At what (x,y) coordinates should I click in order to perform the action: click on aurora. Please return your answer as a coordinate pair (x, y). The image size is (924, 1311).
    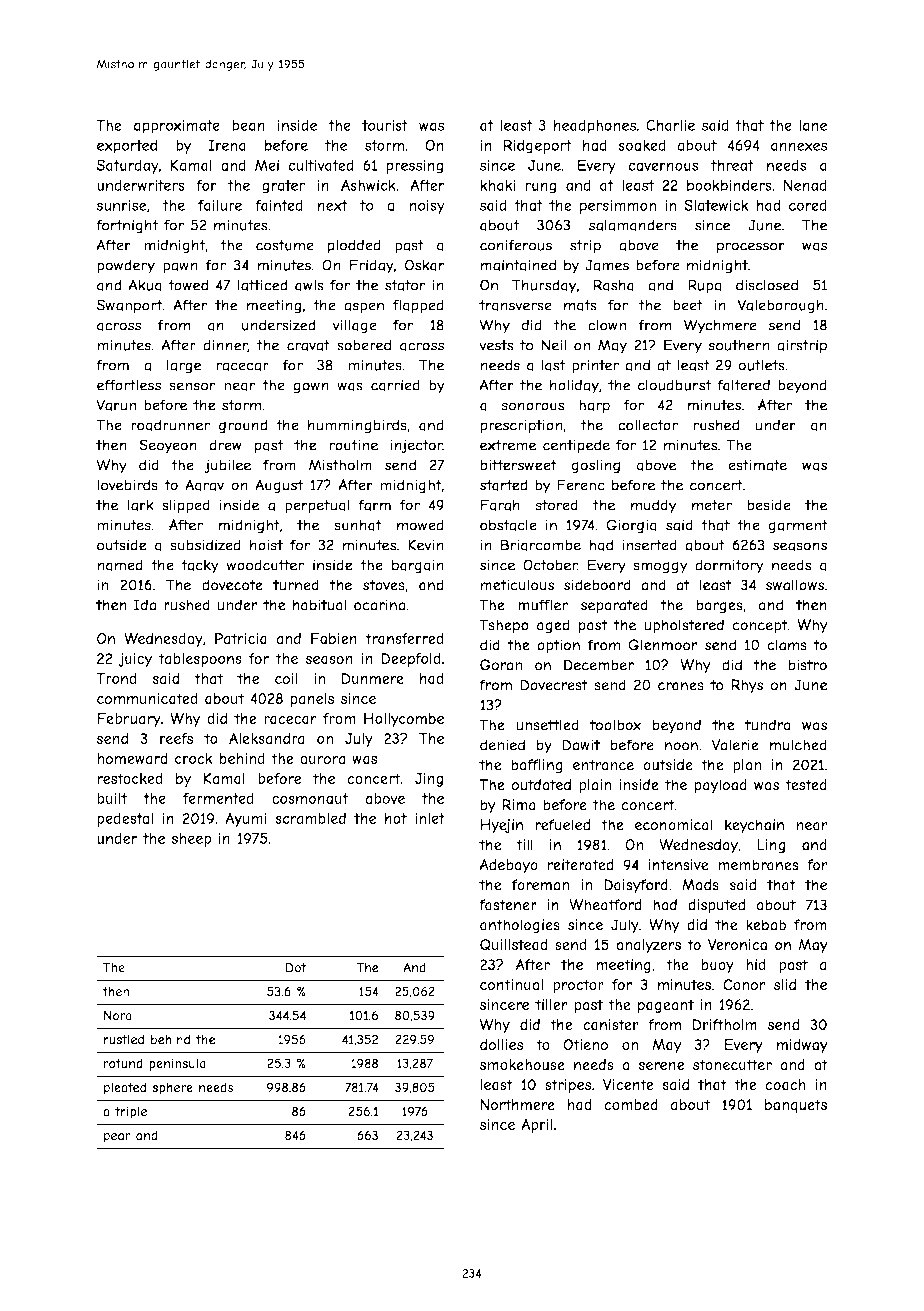
    Looking at the image, I should click on (322, 760).
